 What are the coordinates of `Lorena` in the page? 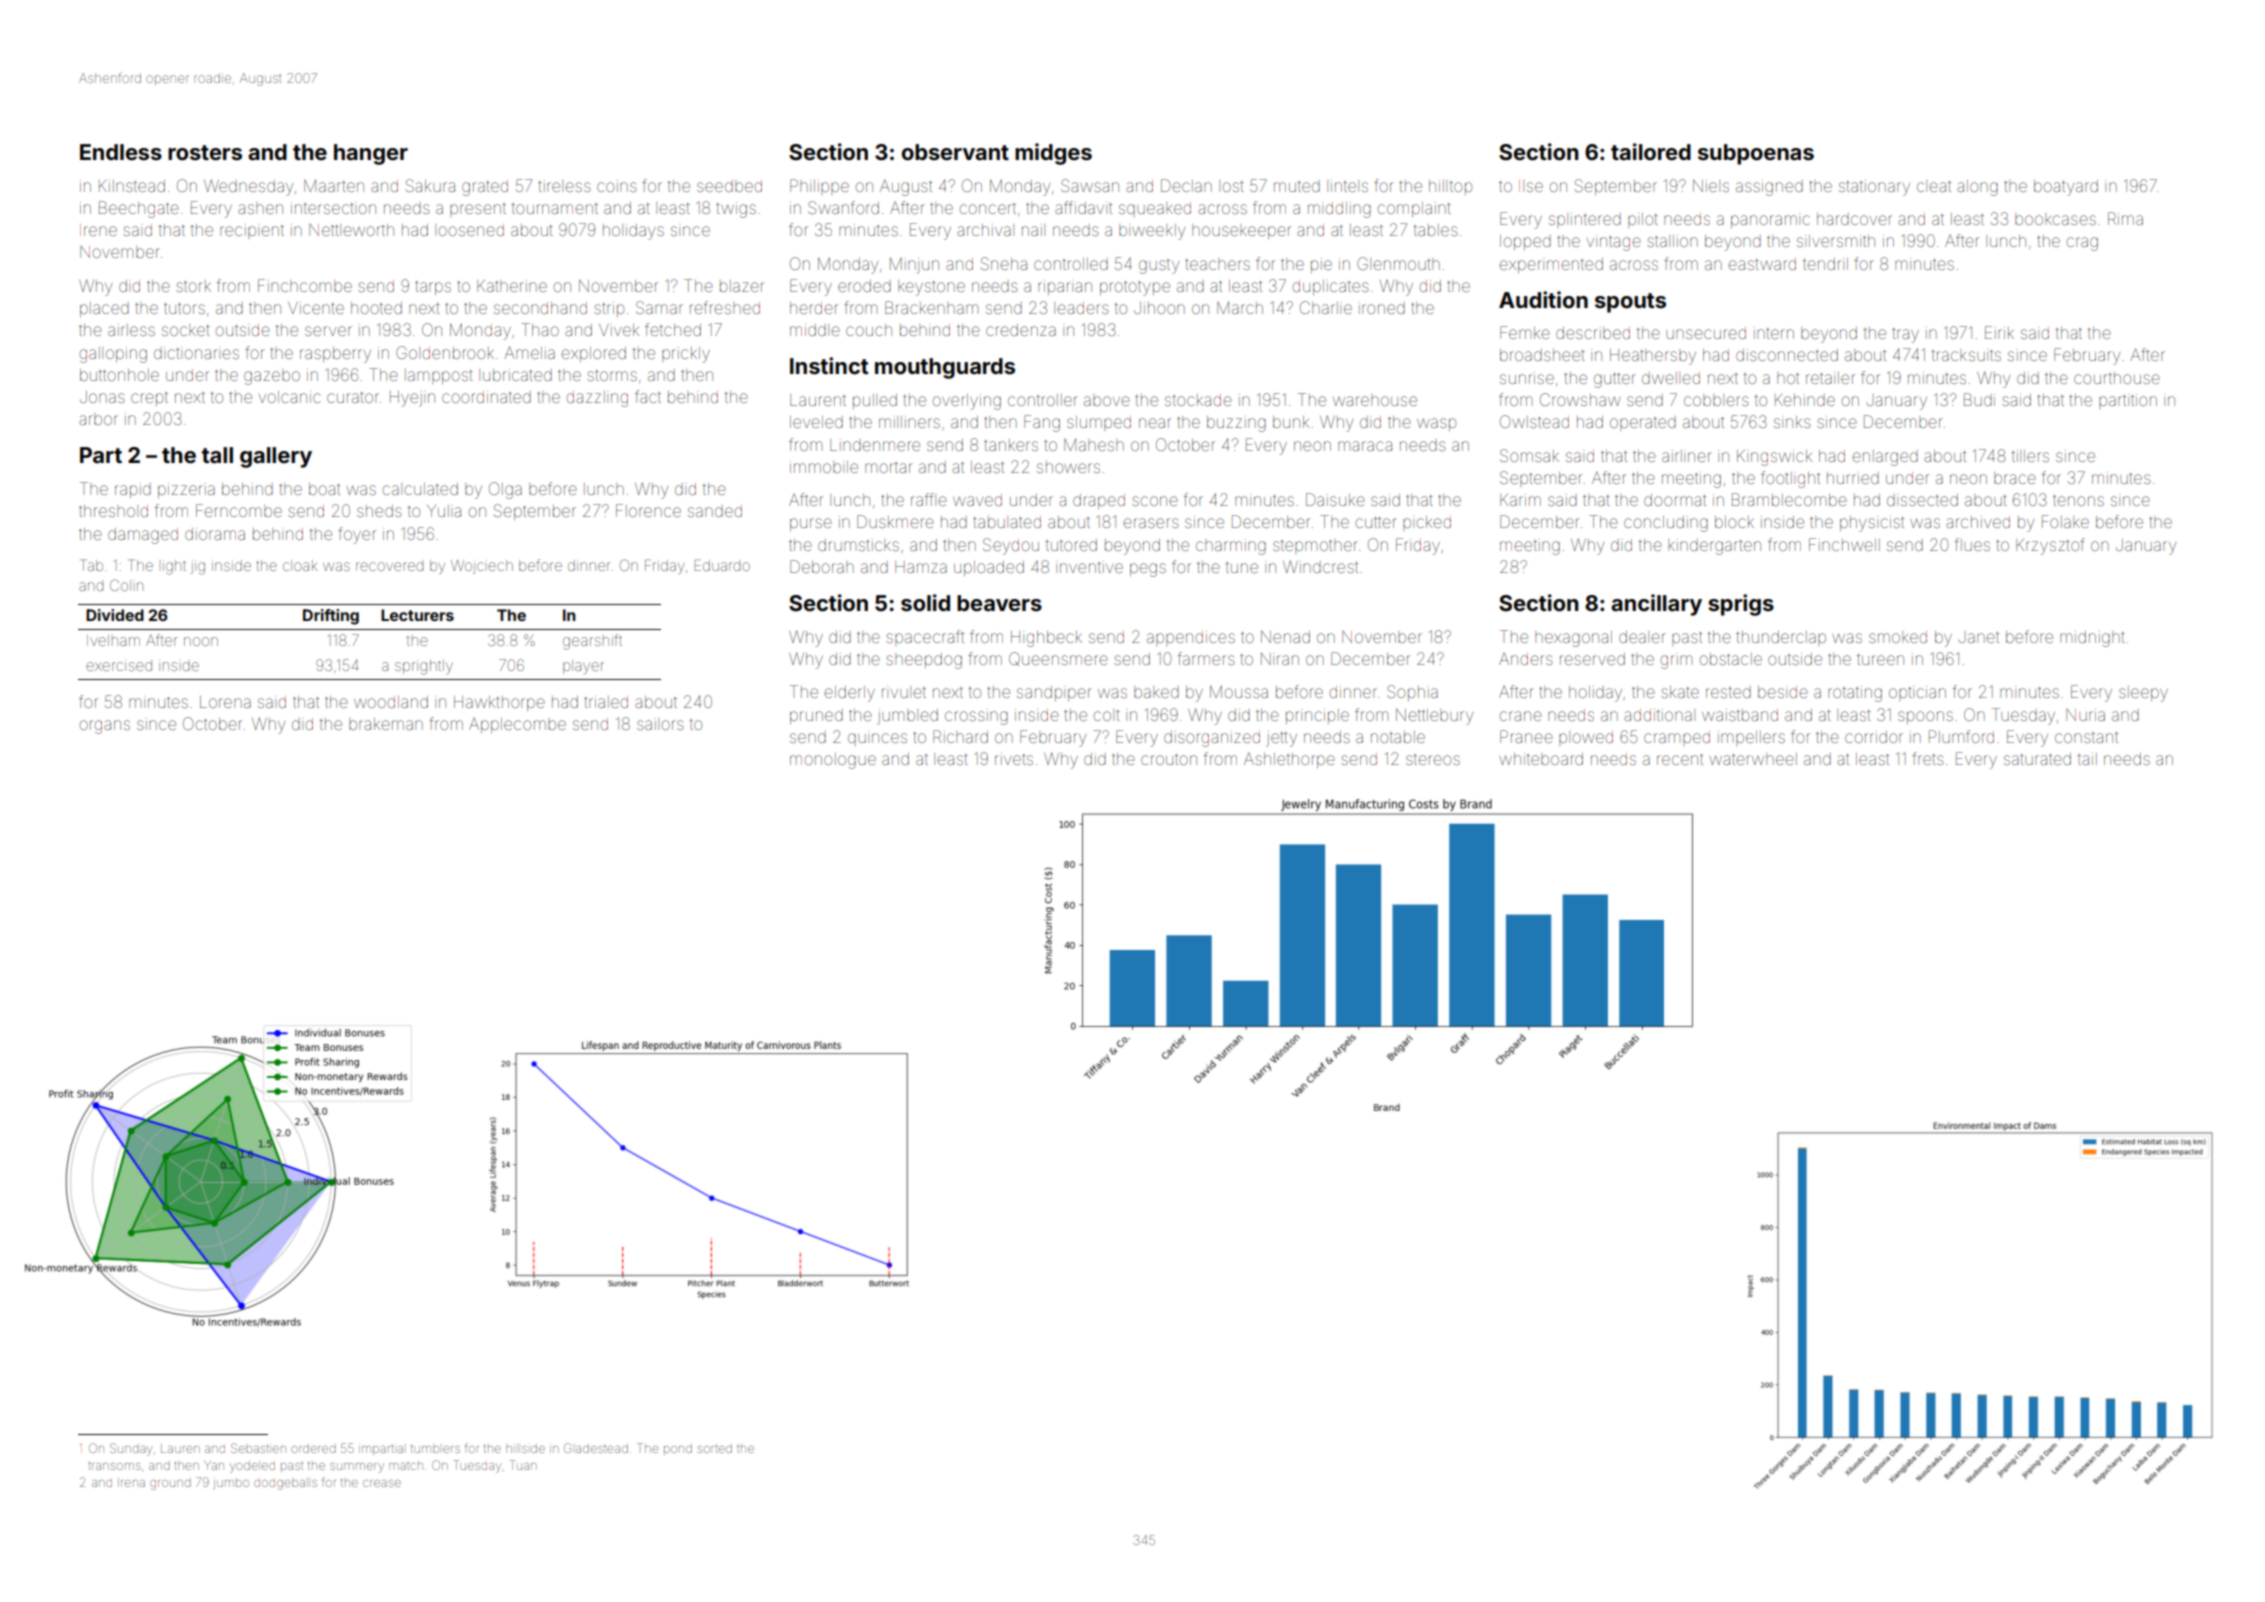 It's located at (225, 702).
